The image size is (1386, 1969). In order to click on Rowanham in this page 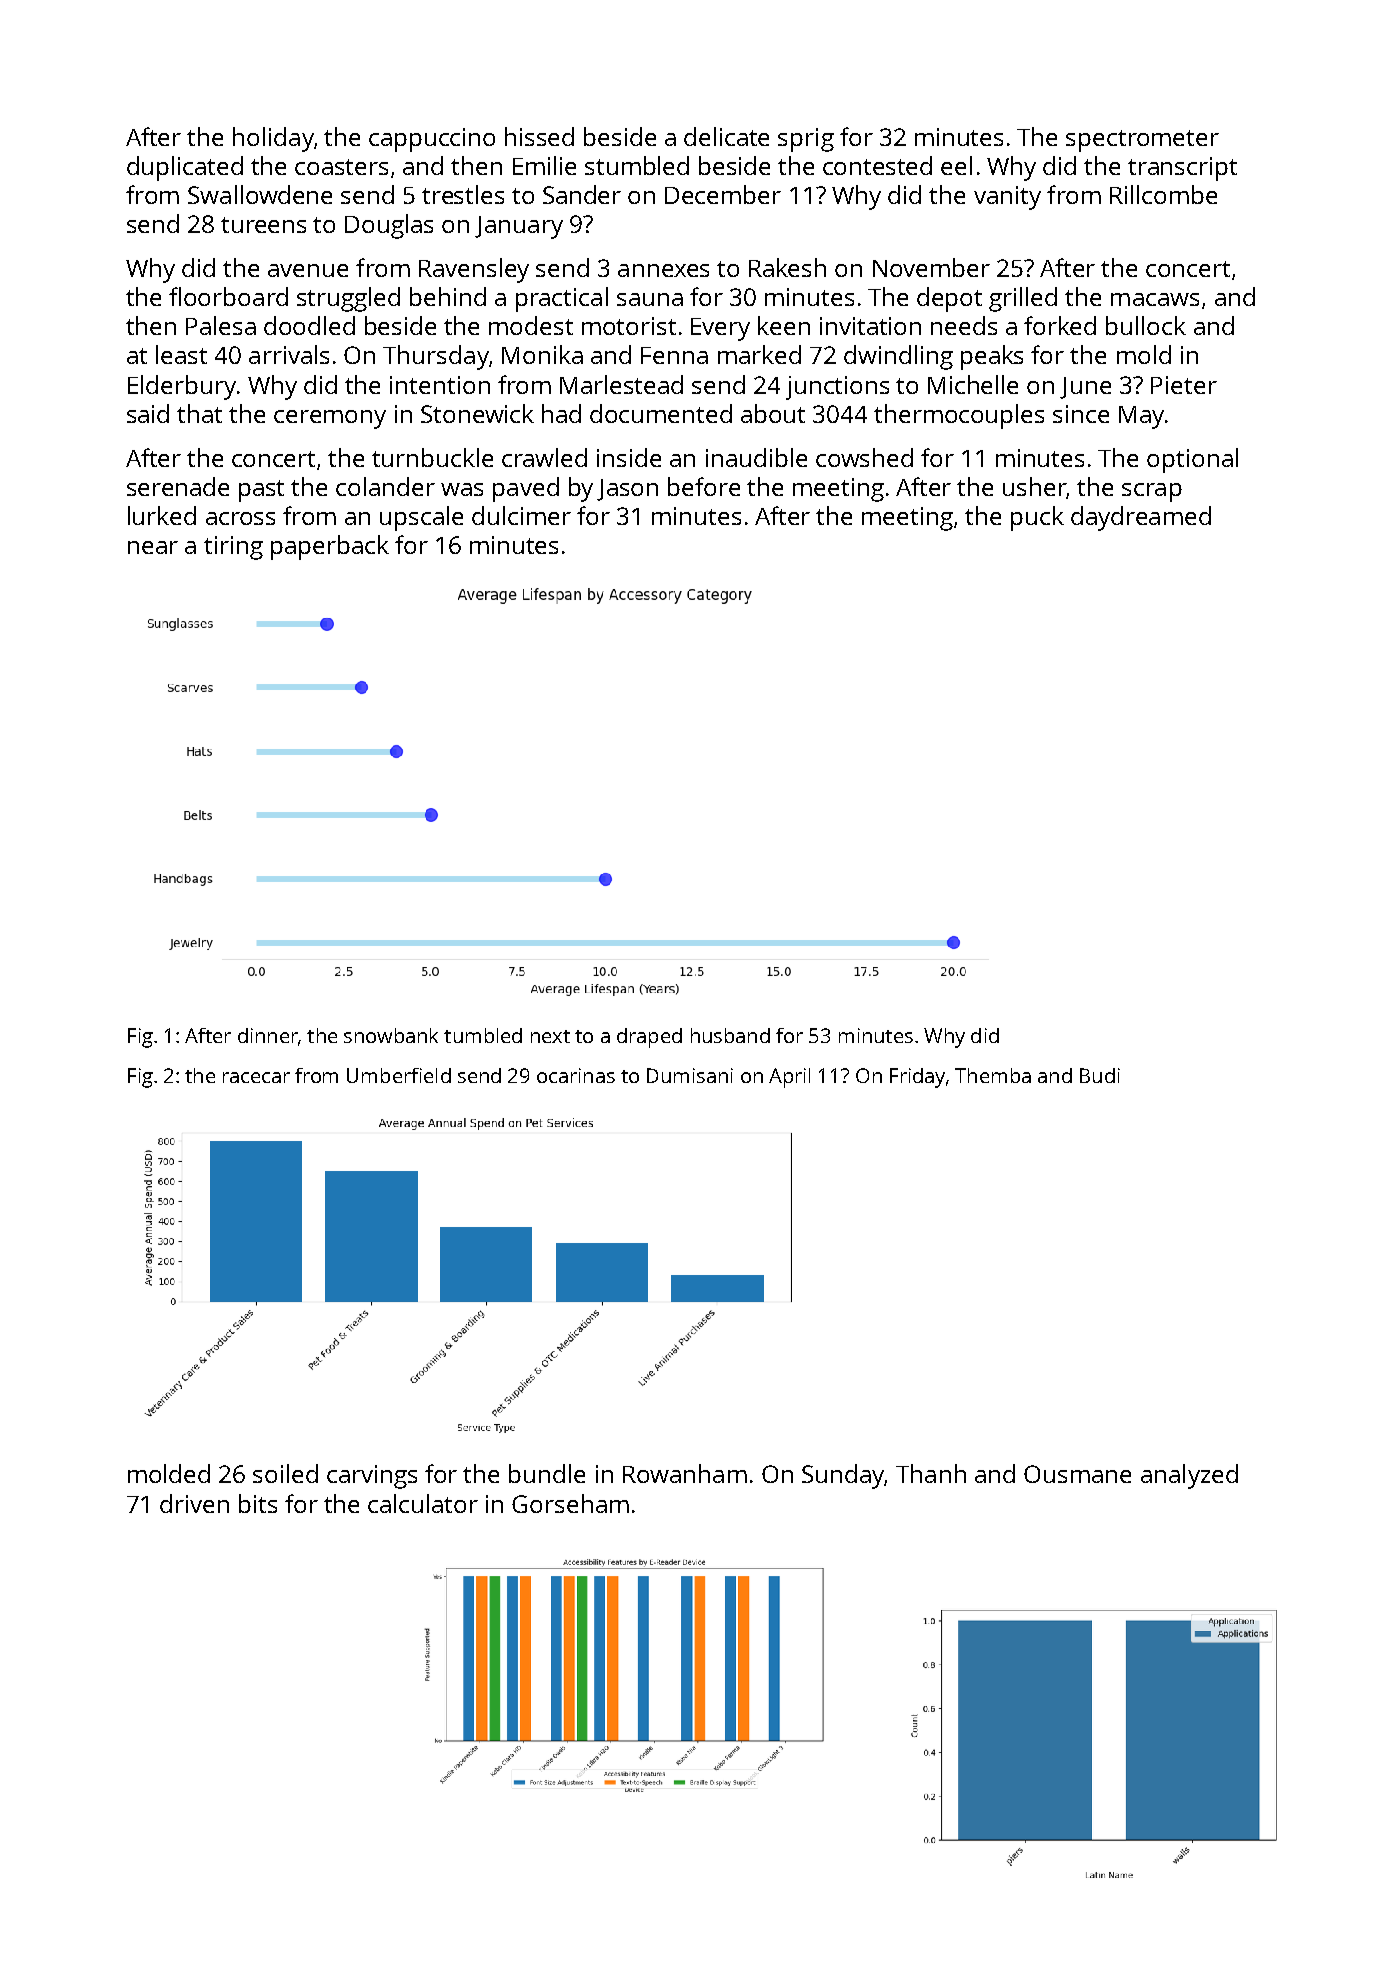, I will do `click(685, 1473)`.
